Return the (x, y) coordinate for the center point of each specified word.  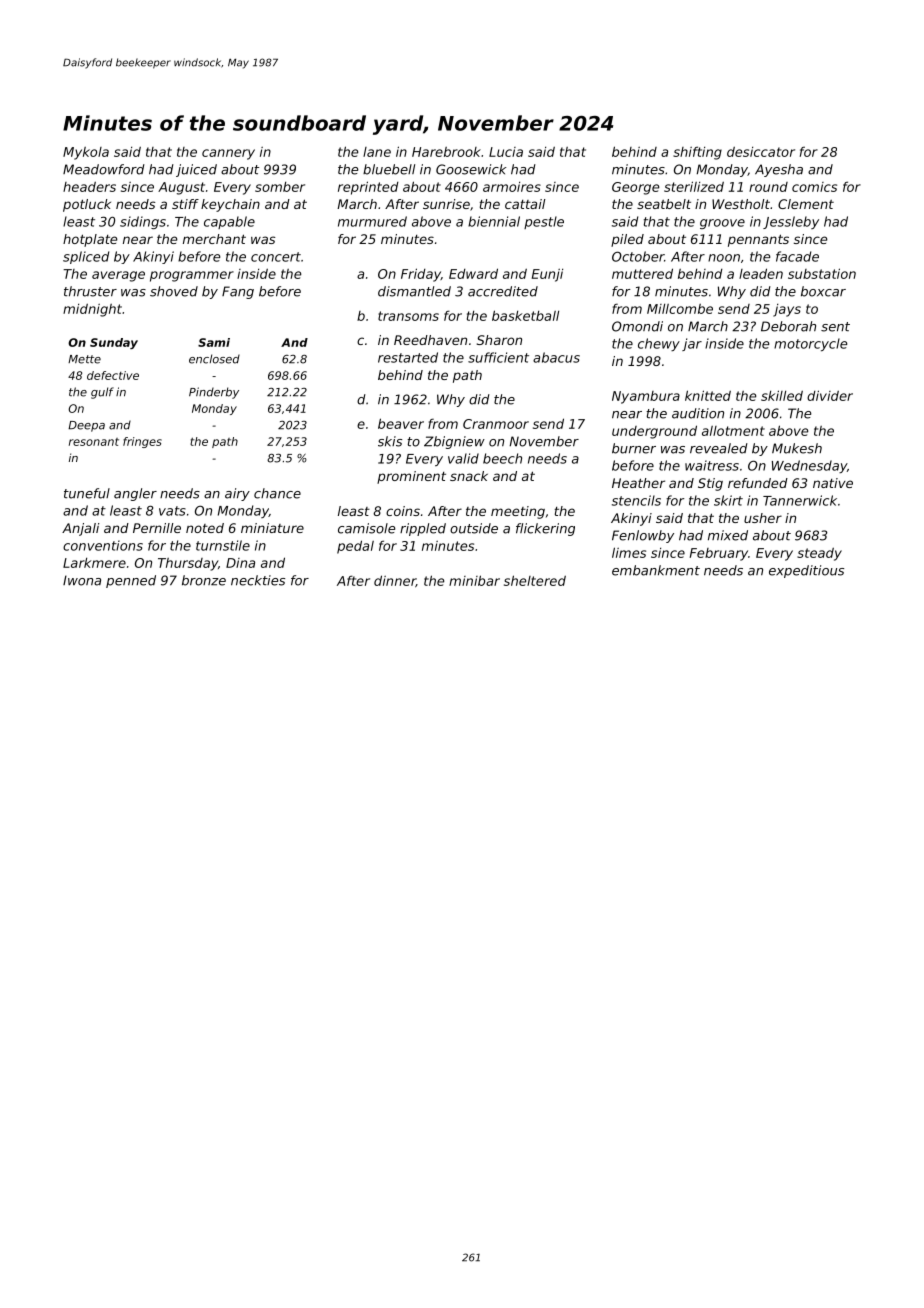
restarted (408, 357)
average (118, 276)
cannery (228, 154)
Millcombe (680, 309)
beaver (401, 423)
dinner (395, 581)
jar (692, 344)
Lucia (506, 152)
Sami (214, 342)
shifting (697, 153)
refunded (758, 483)
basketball (525, 315)
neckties (258, 580)
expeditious (806, 571)
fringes (142, 442)
